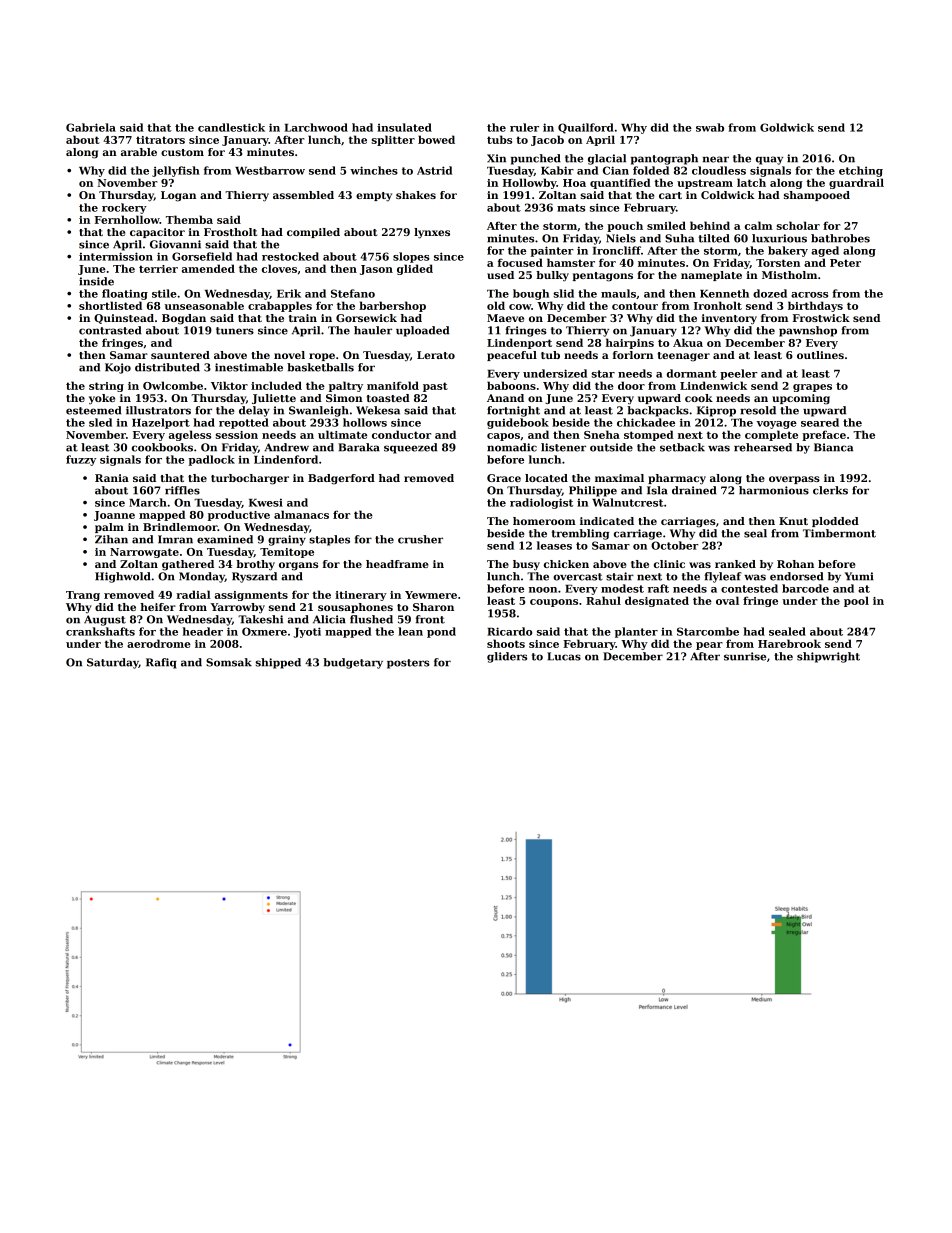  I want to click on candlestick, so click(231, 127).
